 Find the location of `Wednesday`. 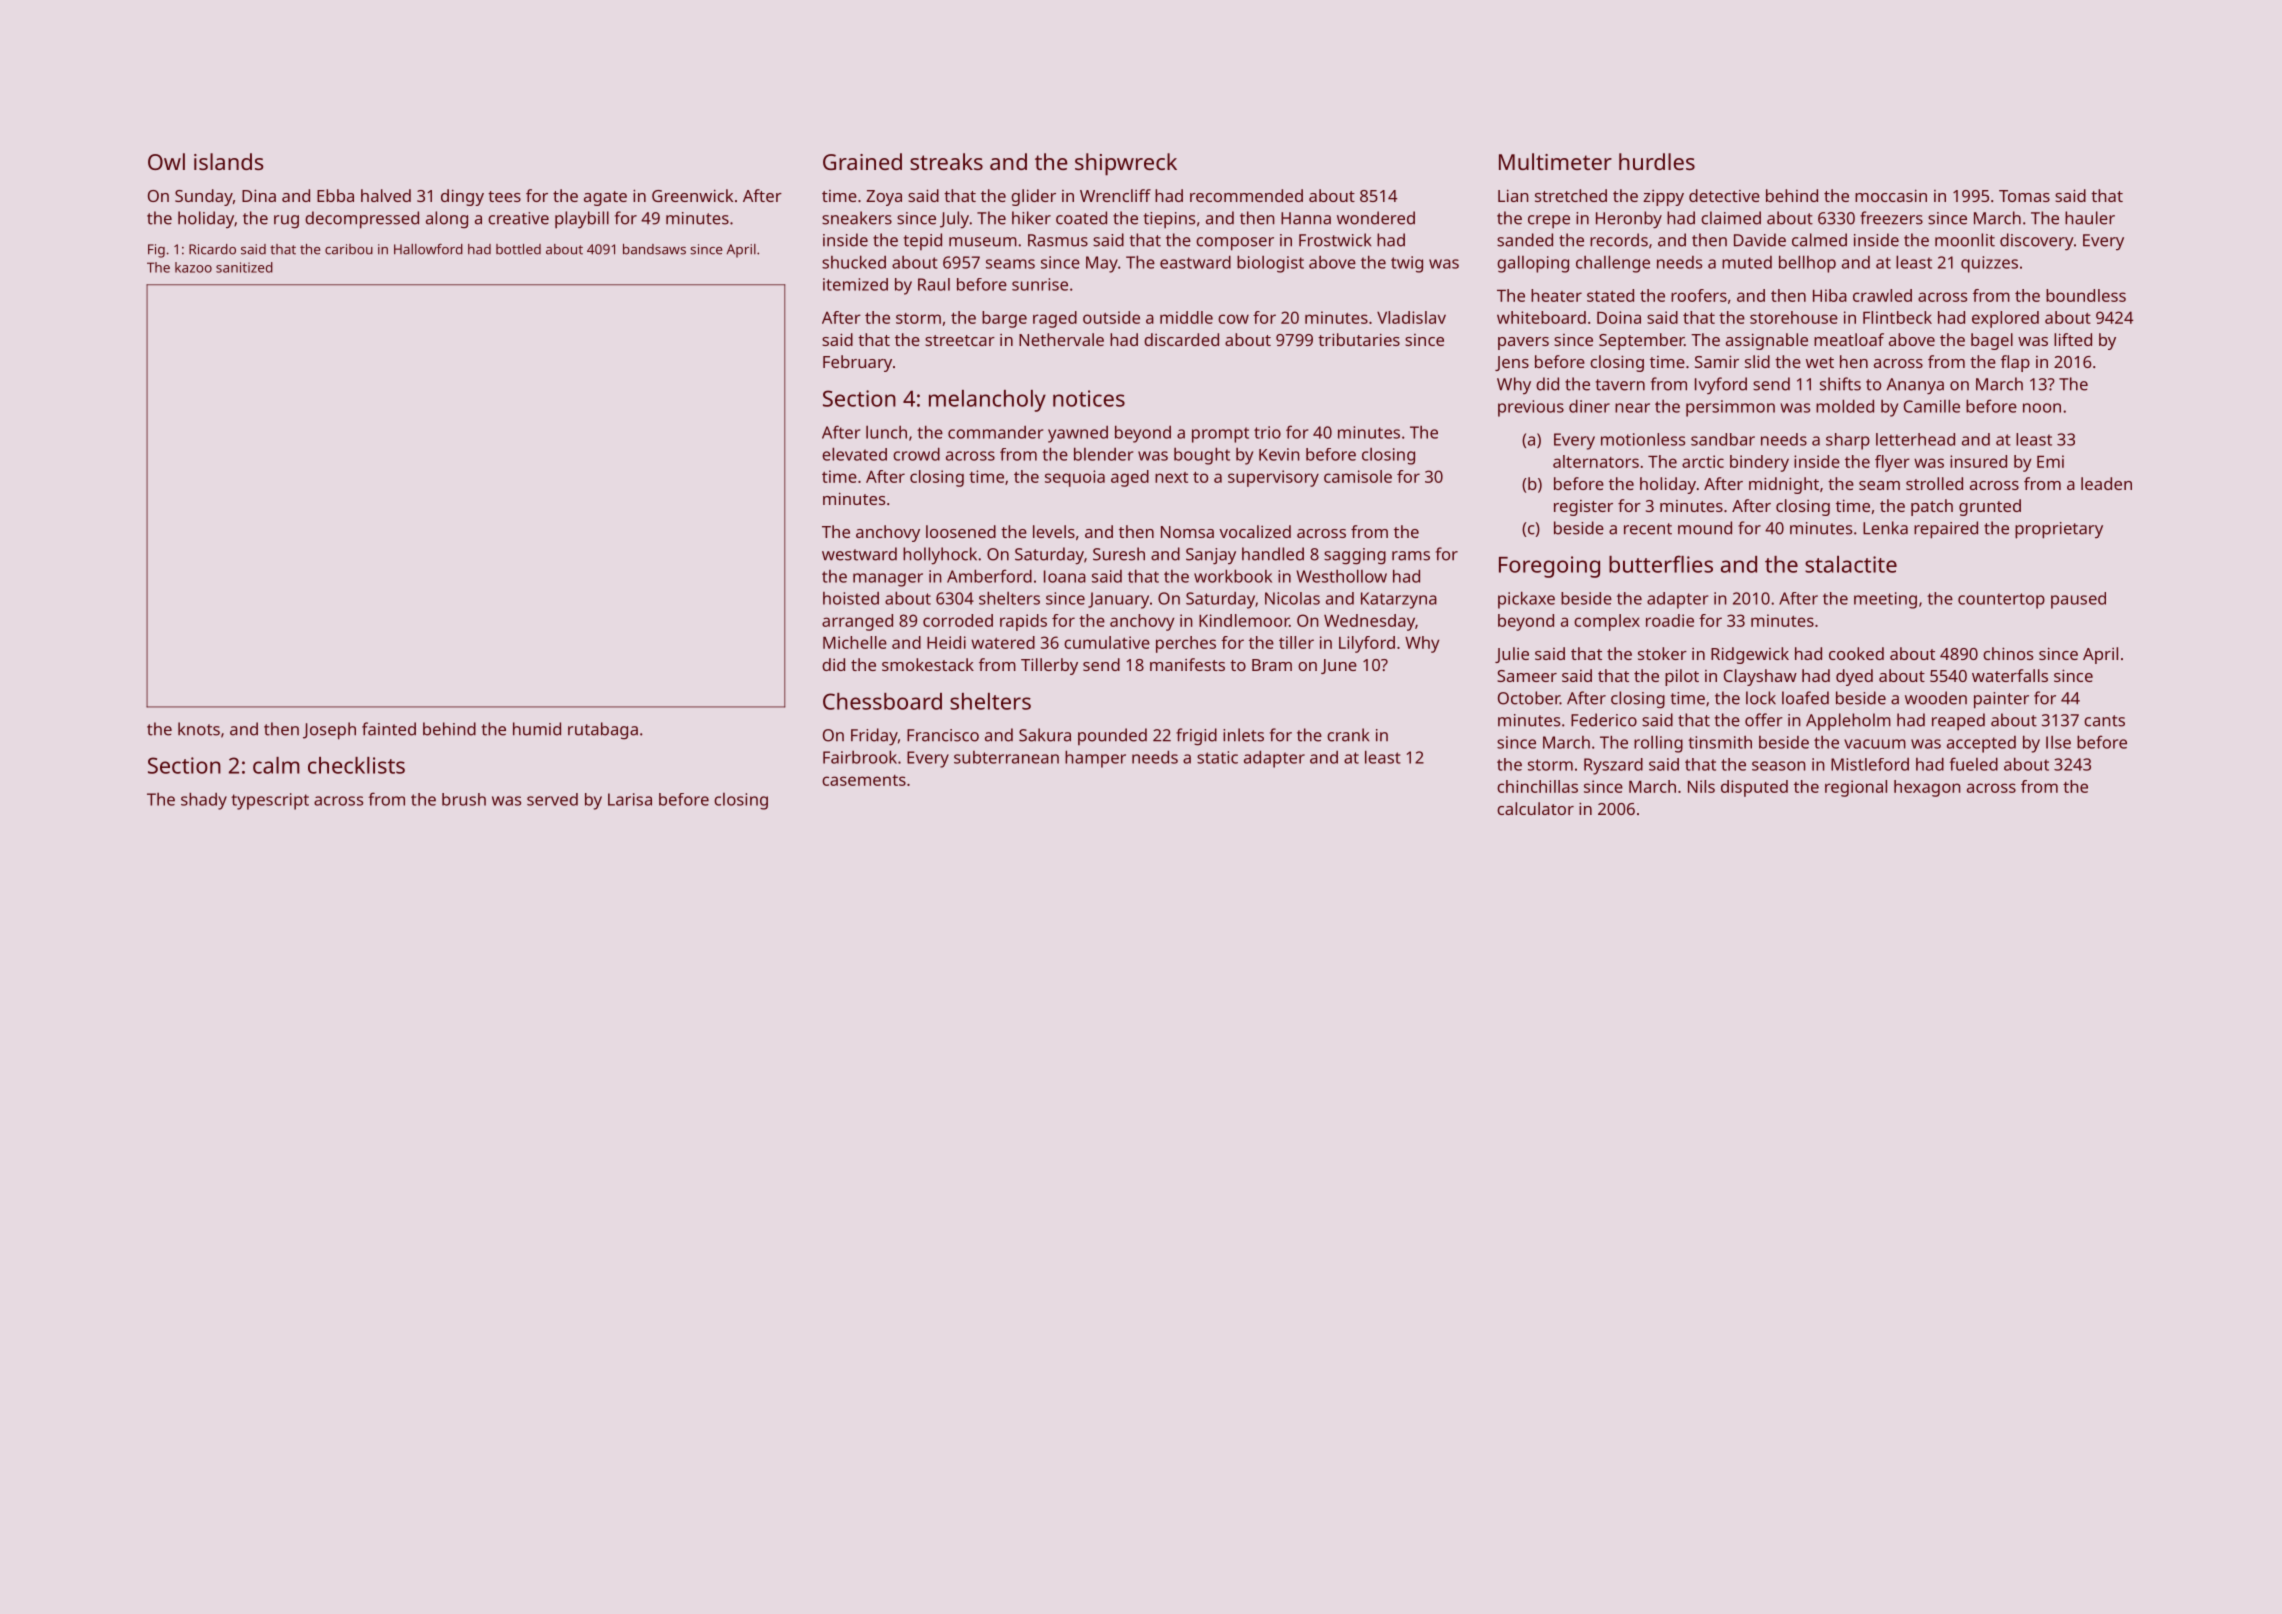

Wednesday is located at coordinates (1369, 622).
